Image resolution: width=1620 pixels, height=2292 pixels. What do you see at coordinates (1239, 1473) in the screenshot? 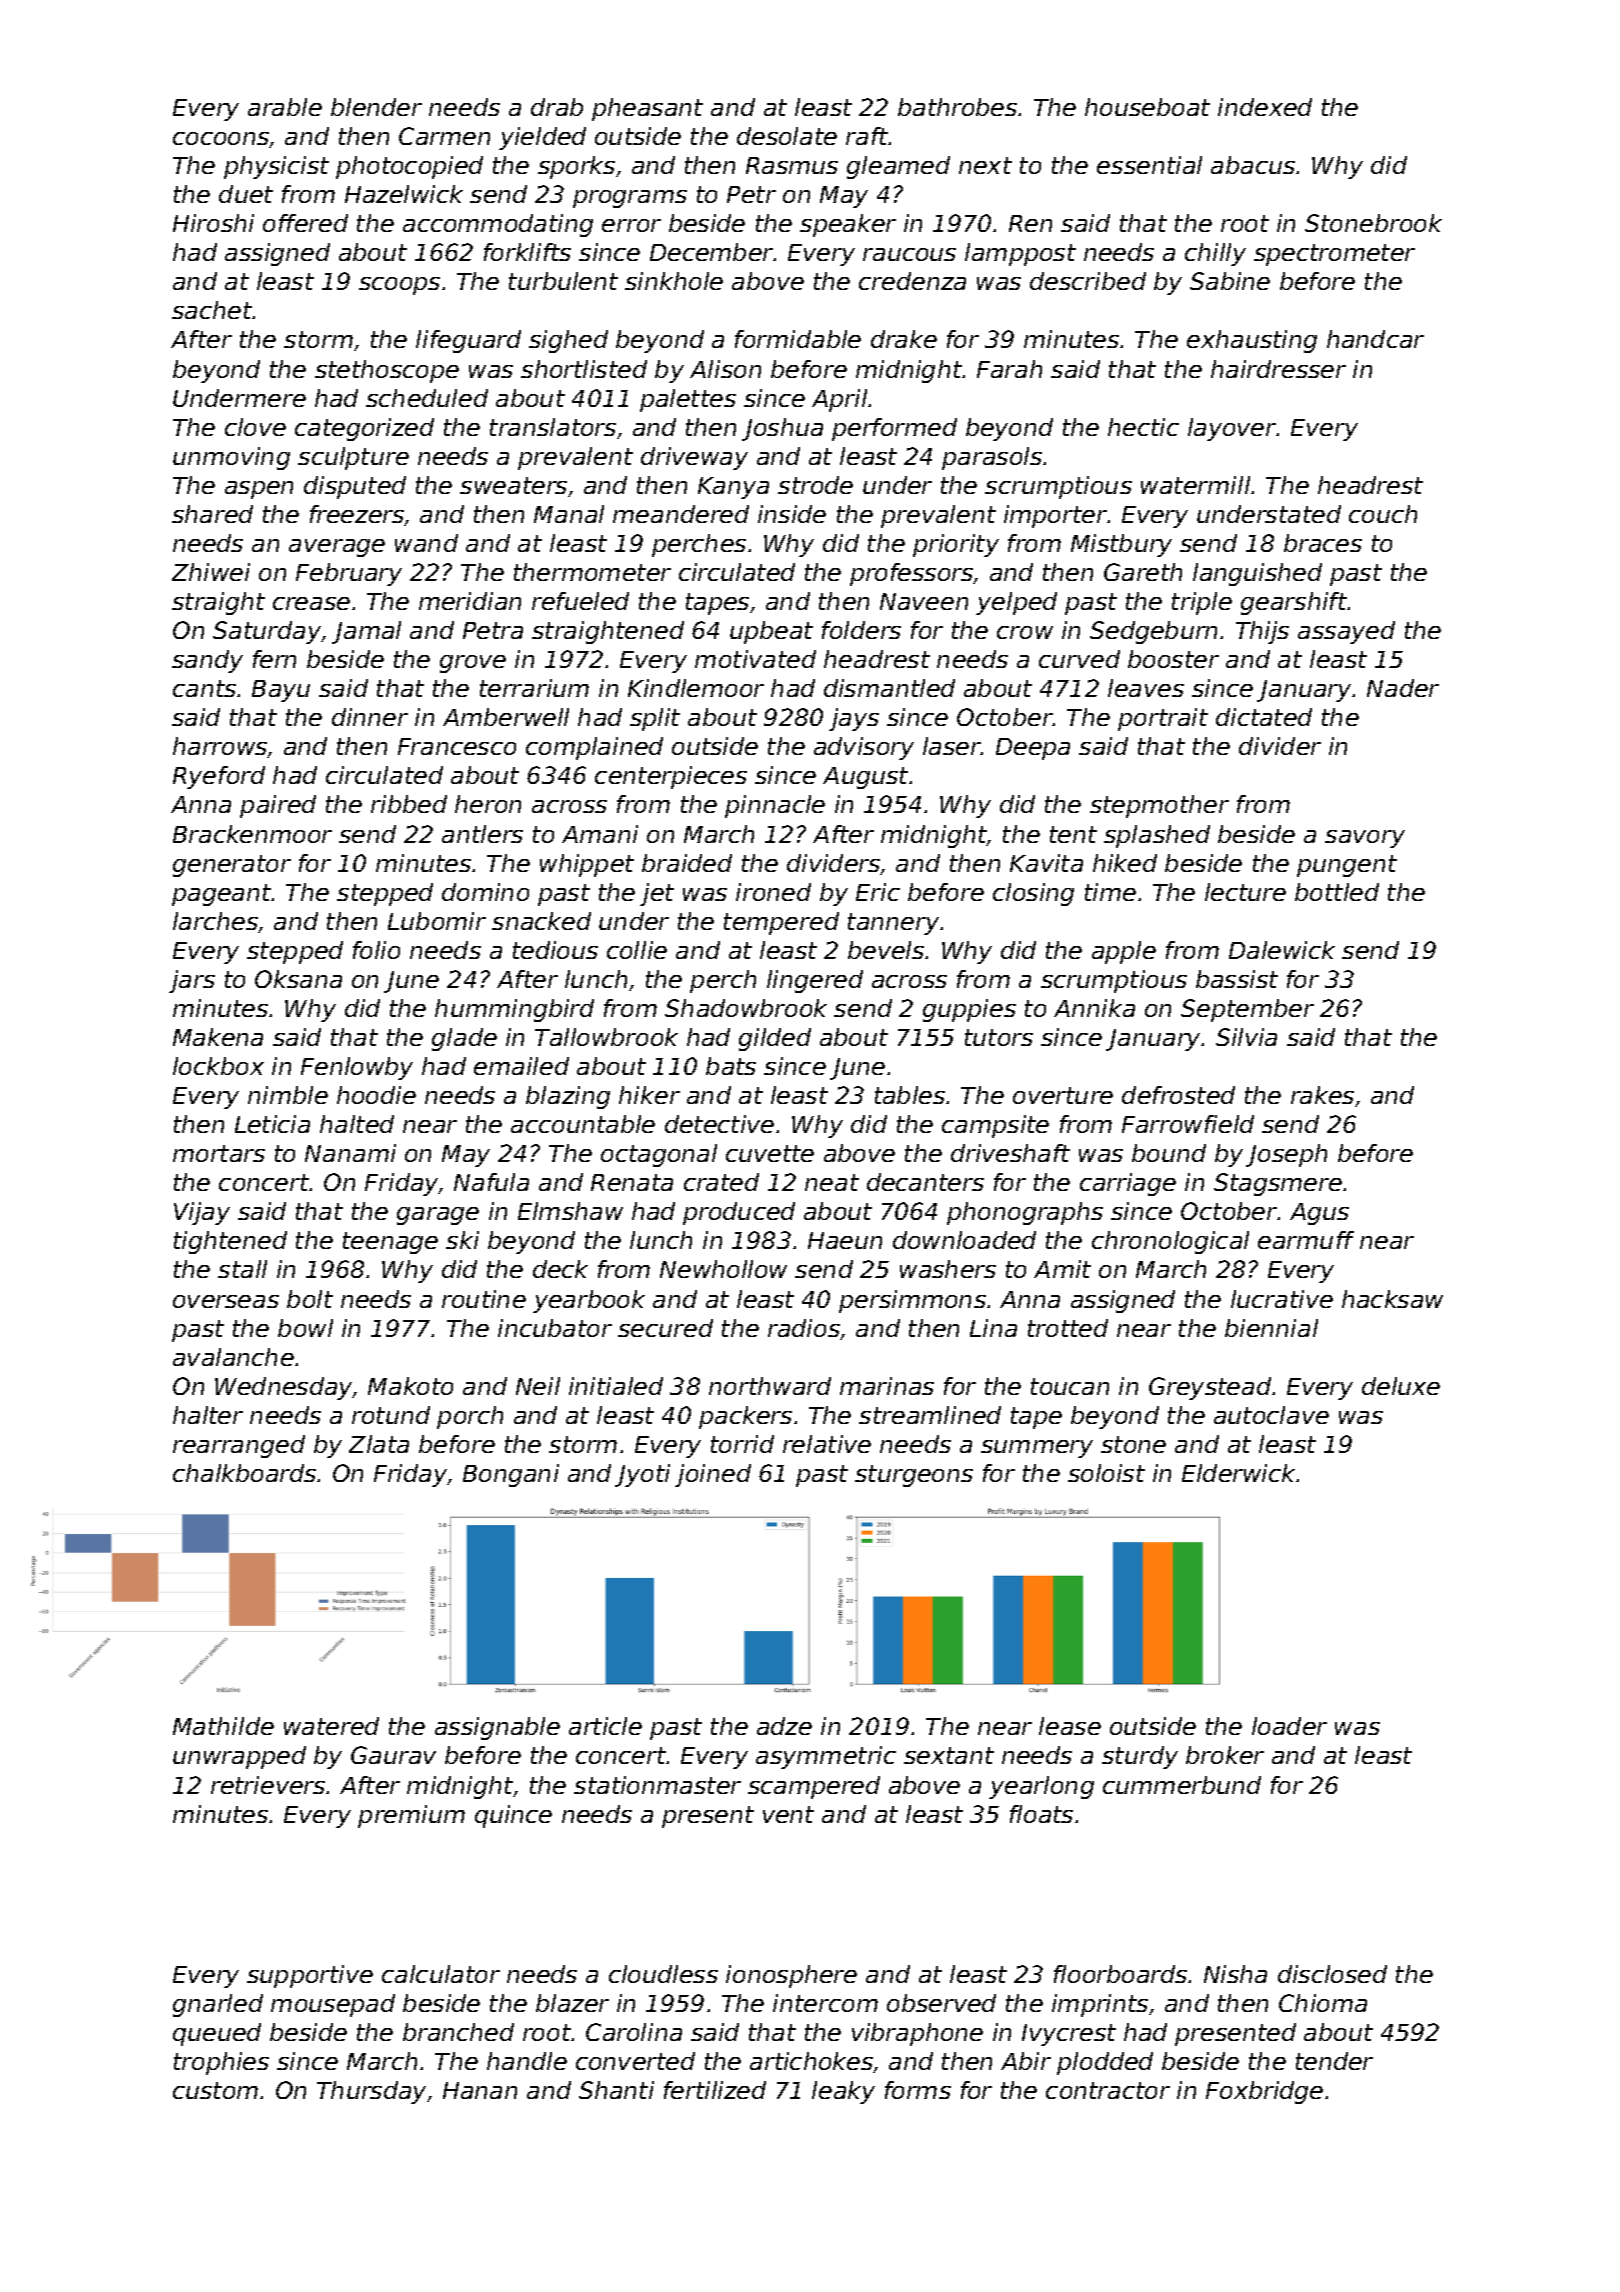
I see `Elderwick` at bounding box center [1239, 1473].
